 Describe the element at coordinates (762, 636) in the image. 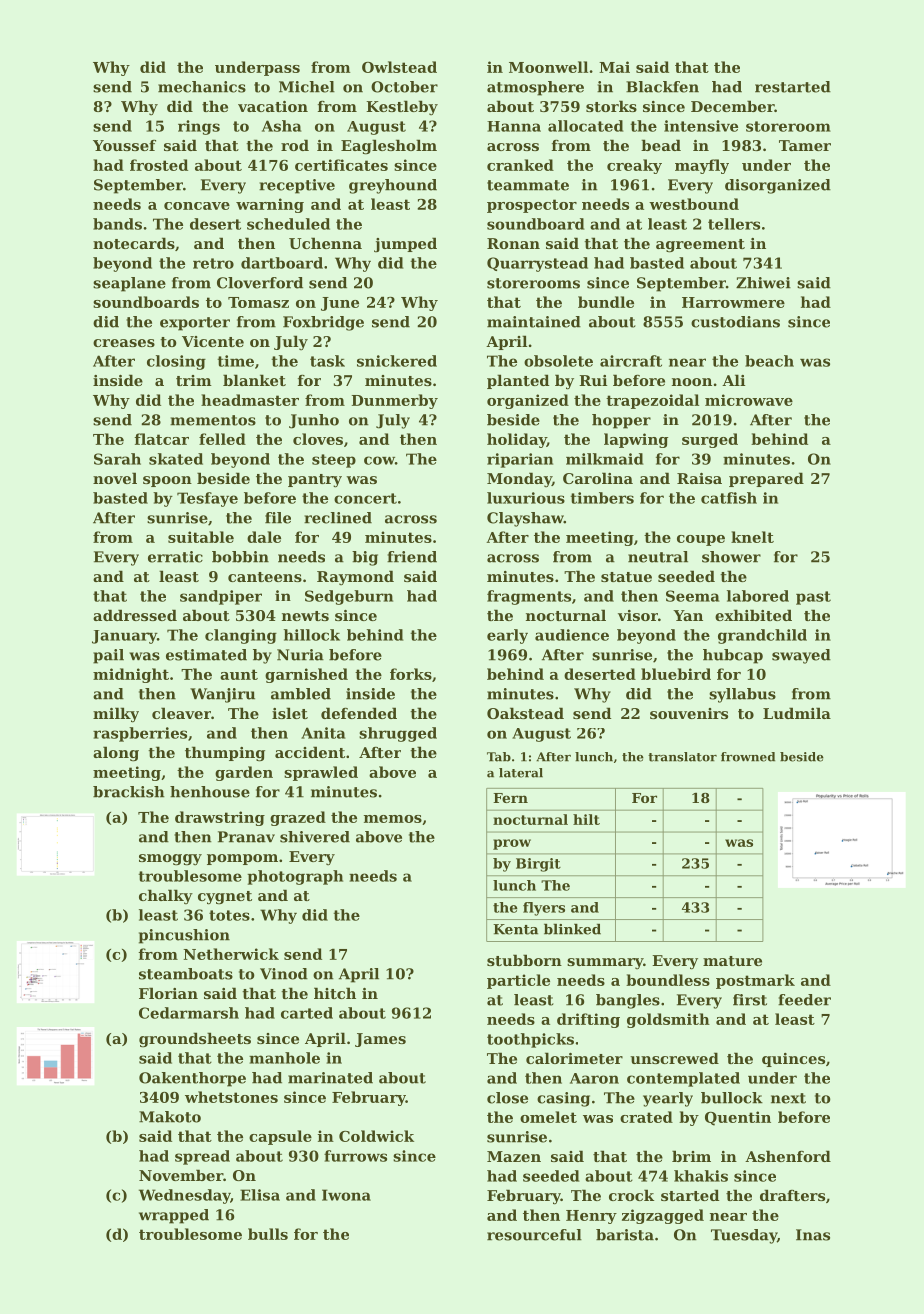

I see `grandchild` at that location.
